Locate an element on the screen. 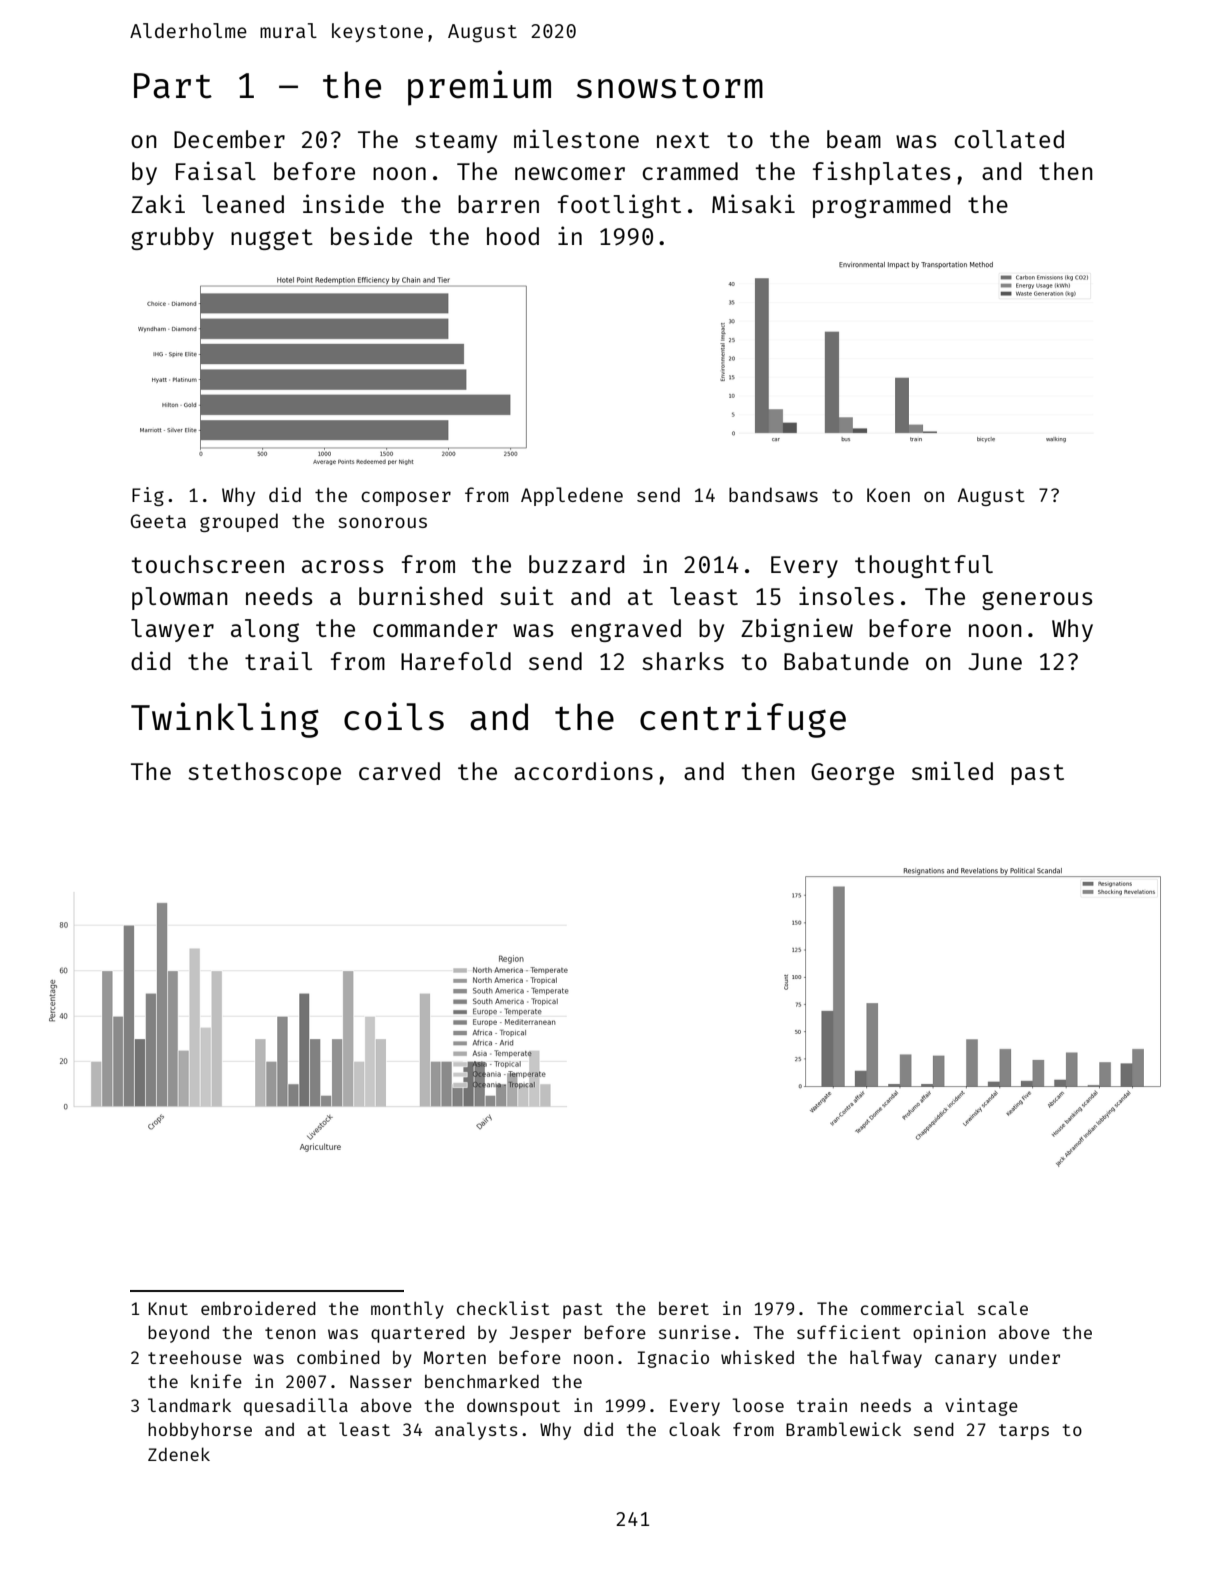  programmed is located at coordinates (881, 206).
